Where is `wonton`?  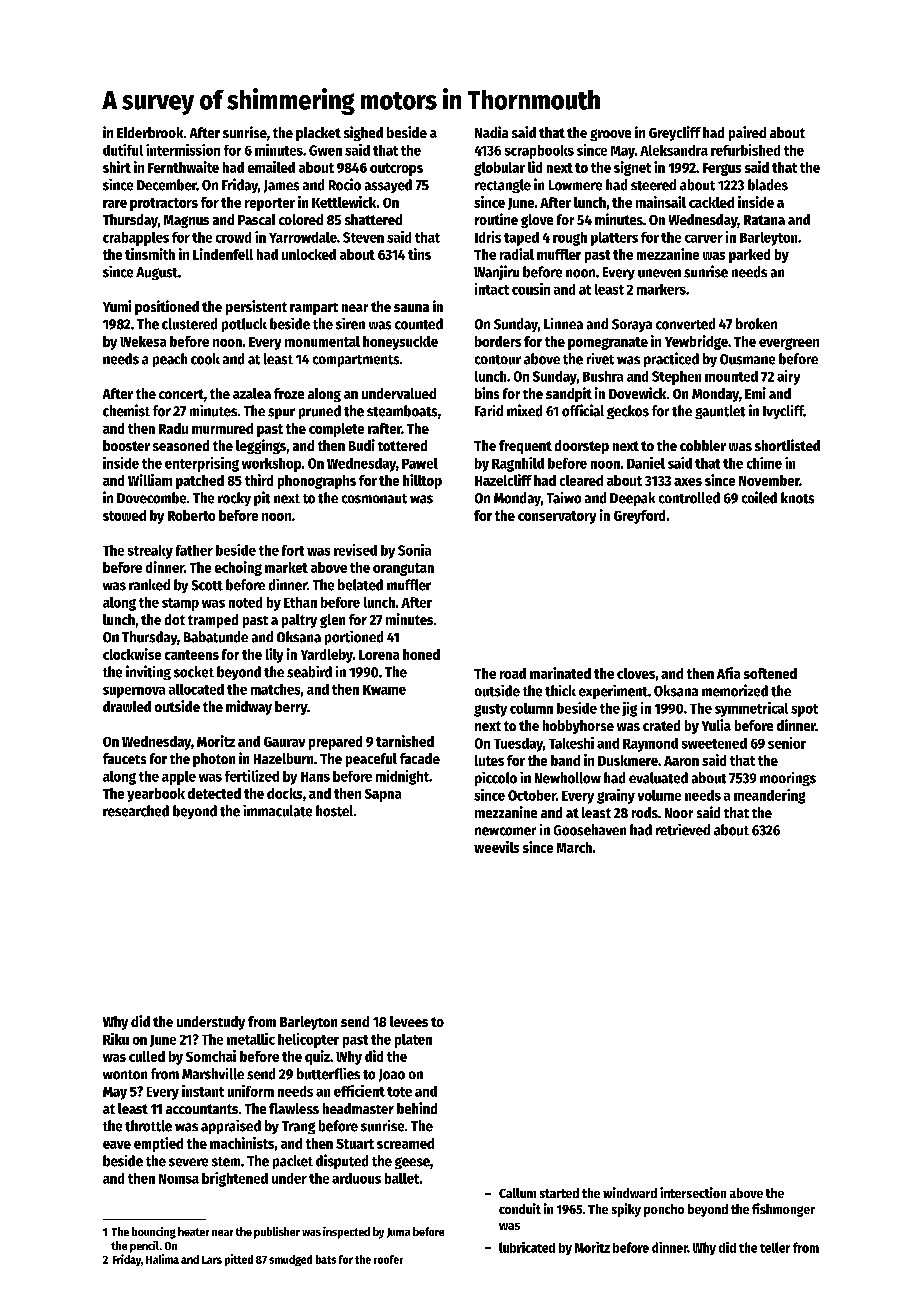
wonton is located at coordinates (125, 1075).
